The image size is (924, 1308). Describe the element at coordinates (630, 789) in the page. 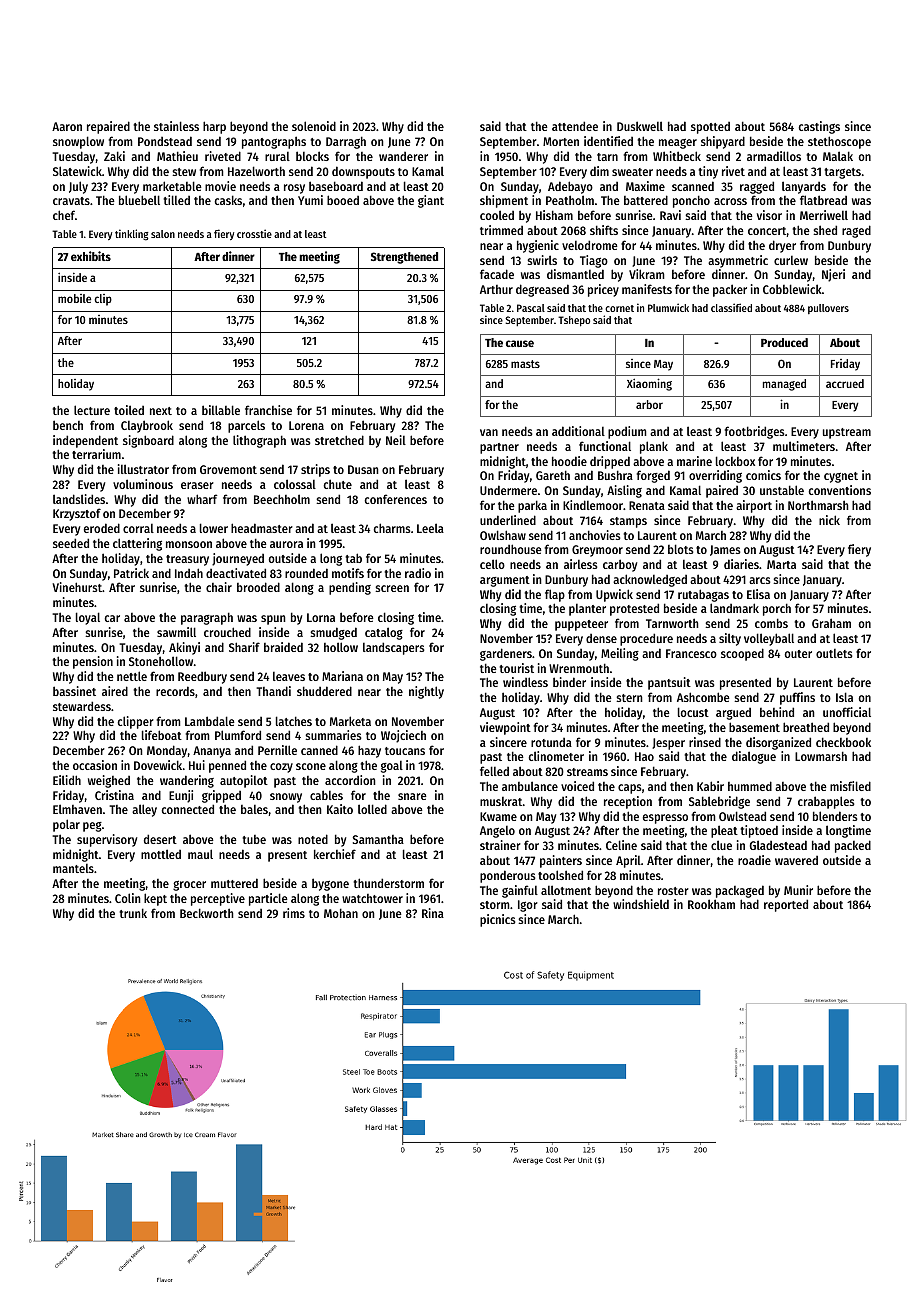

I see `caps` at that location.
